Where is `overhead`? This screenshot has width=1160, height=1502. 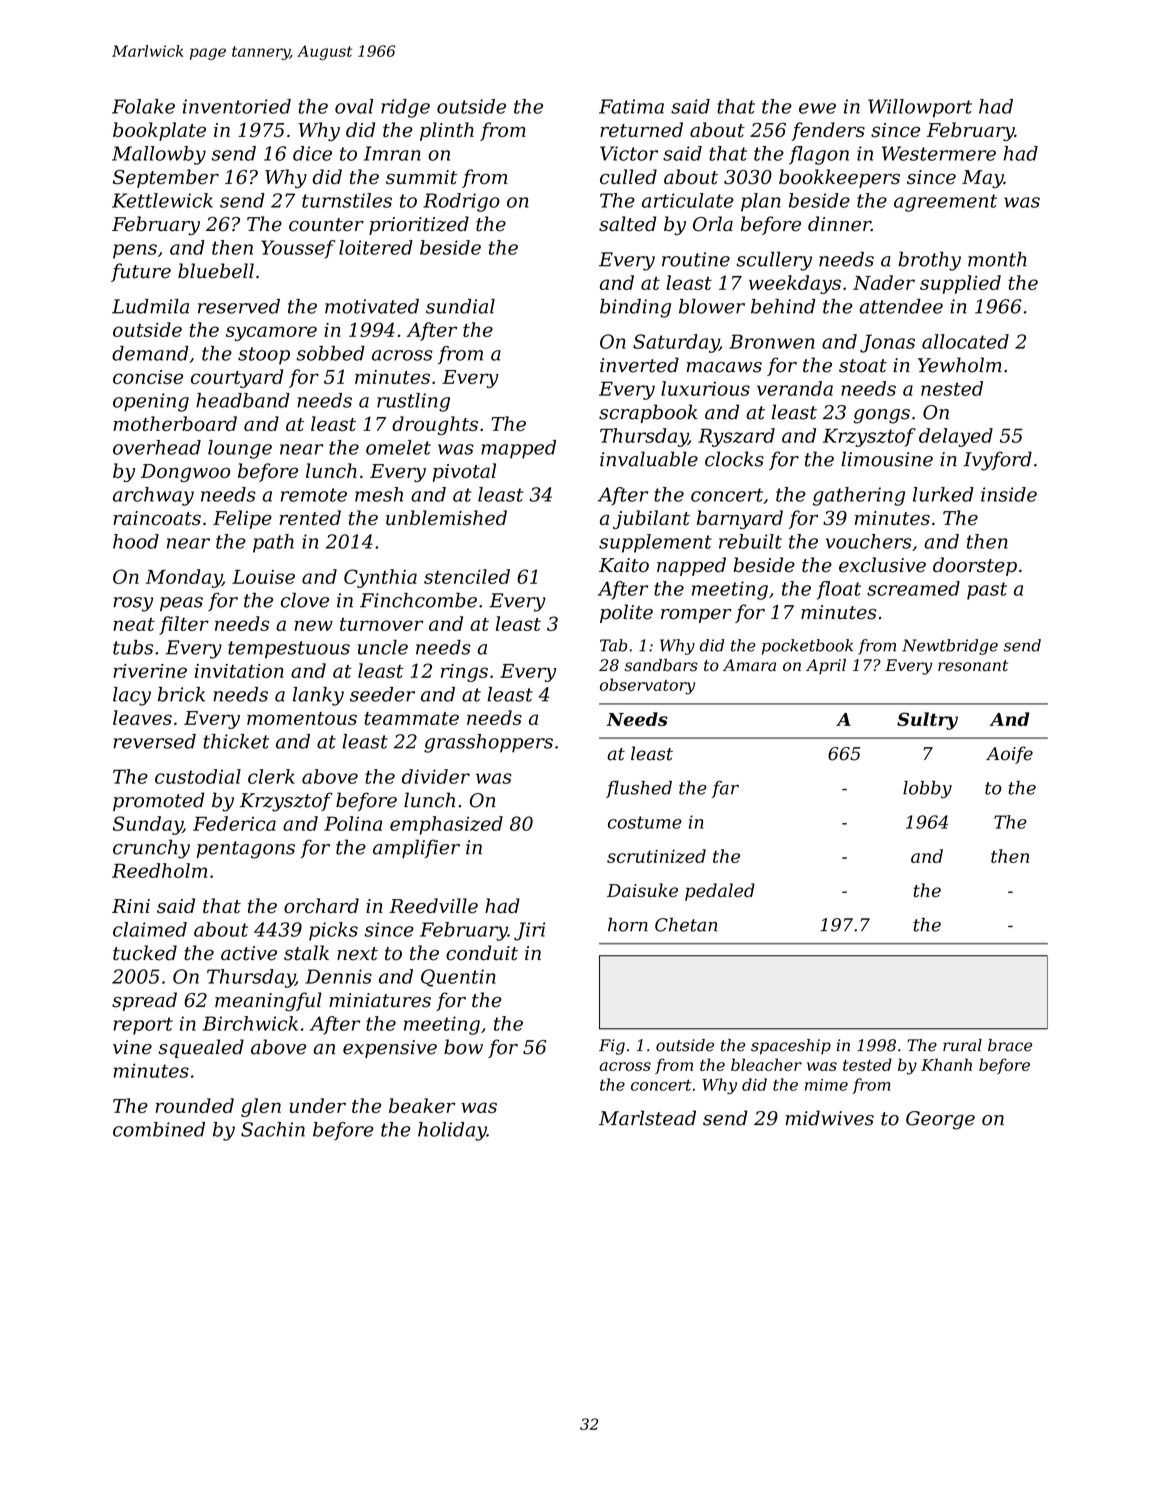 overhead is located at coordinates (157, 447).
